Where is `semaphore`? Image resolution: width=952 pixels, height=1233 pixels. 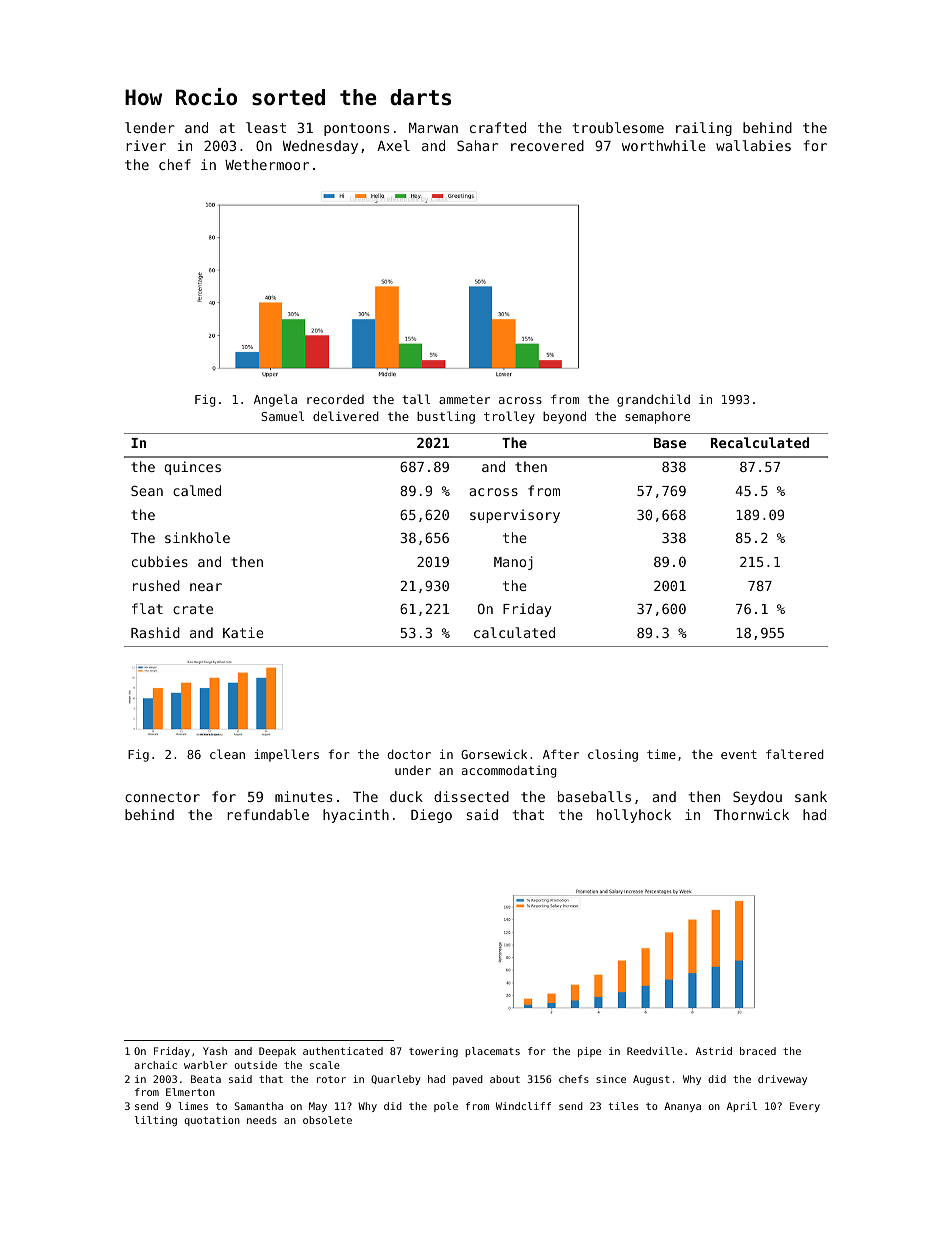
semaphore is located at coordinates (657, 418).
